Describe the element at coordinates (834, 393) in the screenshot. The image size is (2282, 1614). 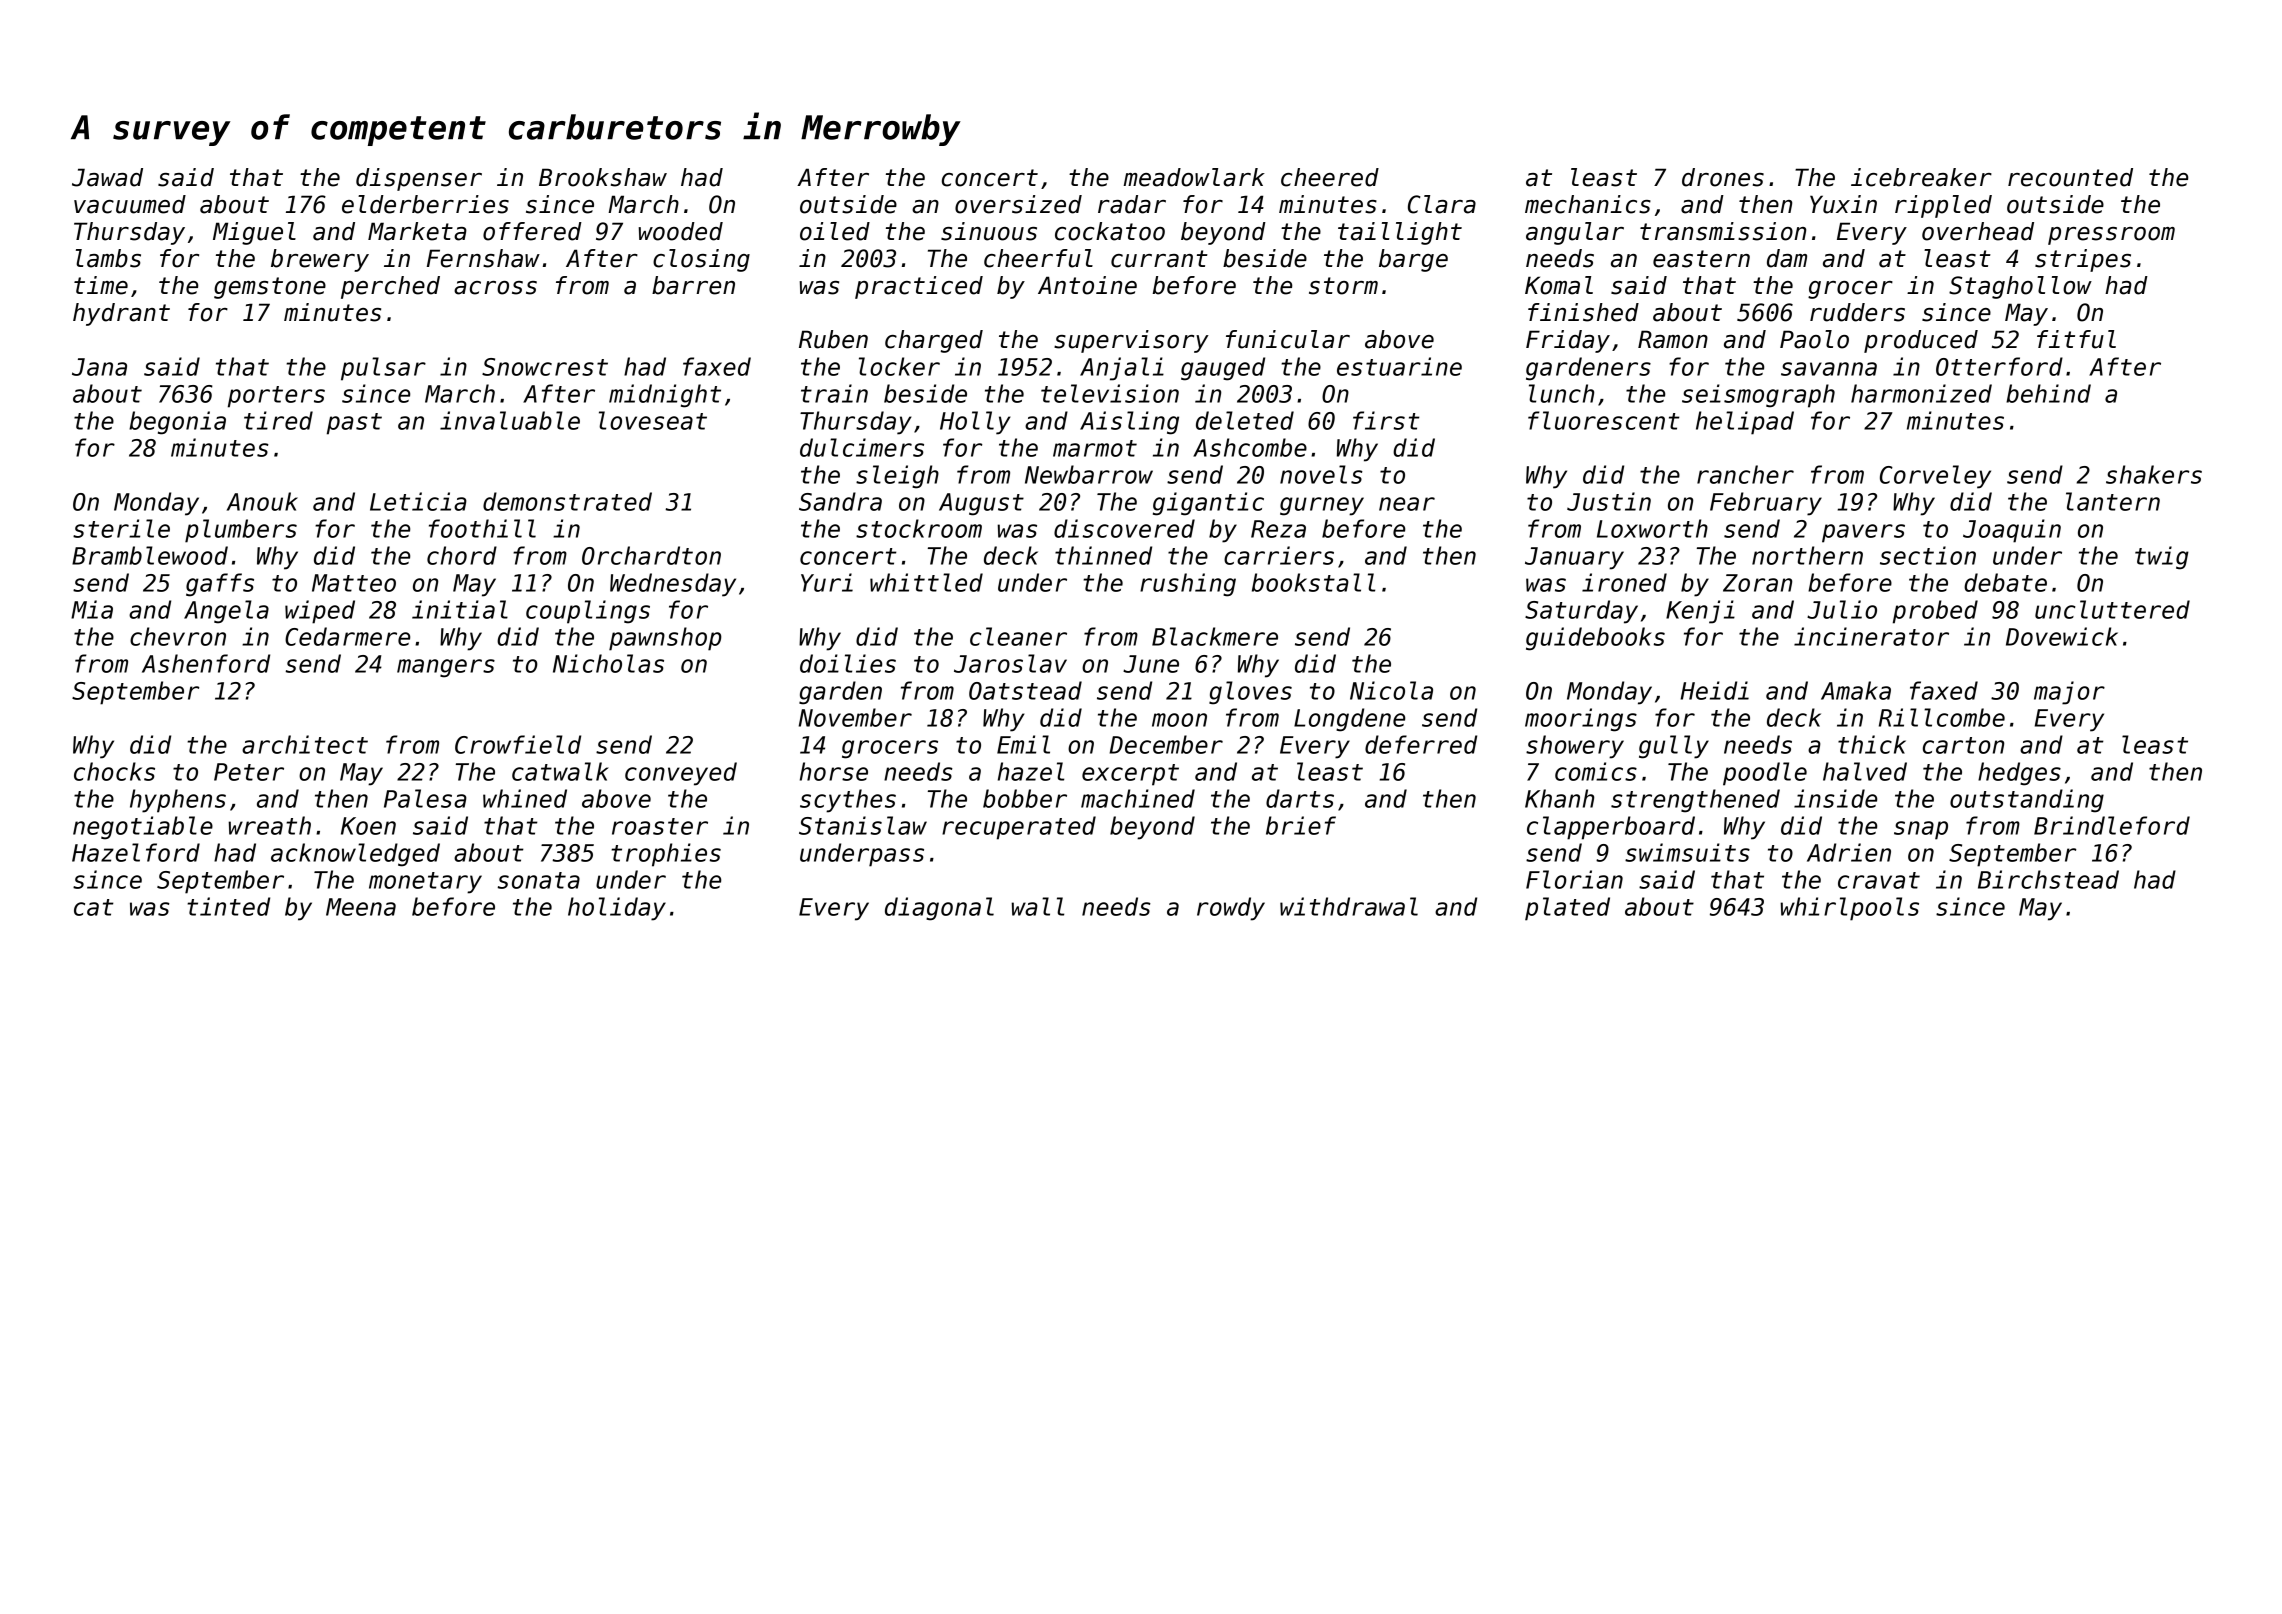
I see `train` at that location.
